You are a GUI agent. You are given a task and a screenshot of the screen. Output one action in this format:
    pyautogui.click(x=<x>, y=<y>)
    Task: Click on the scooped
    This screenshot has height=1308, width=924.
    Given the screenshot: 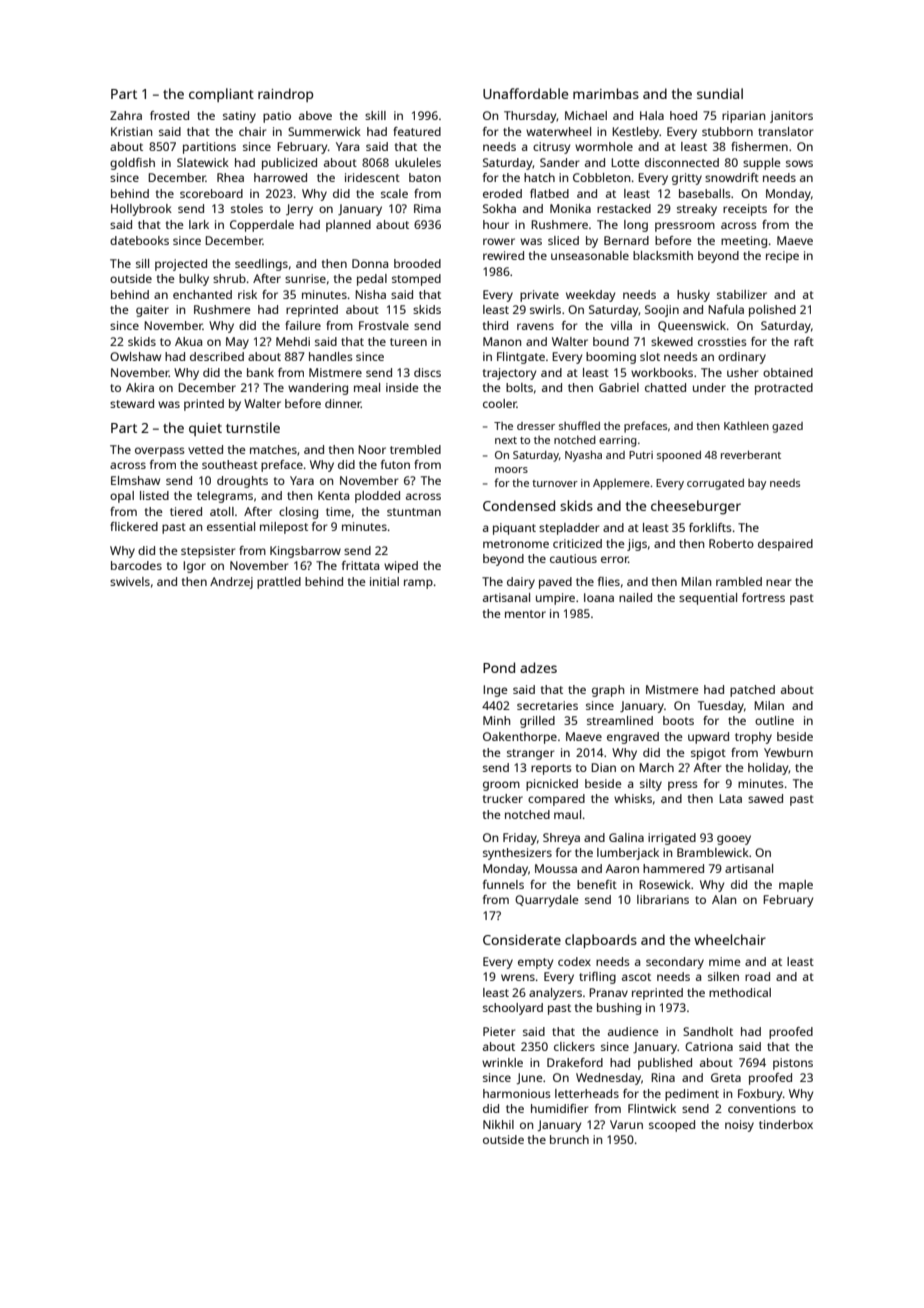 What is the action you would take?
    pyautogui.click(x=672, y=1126)
